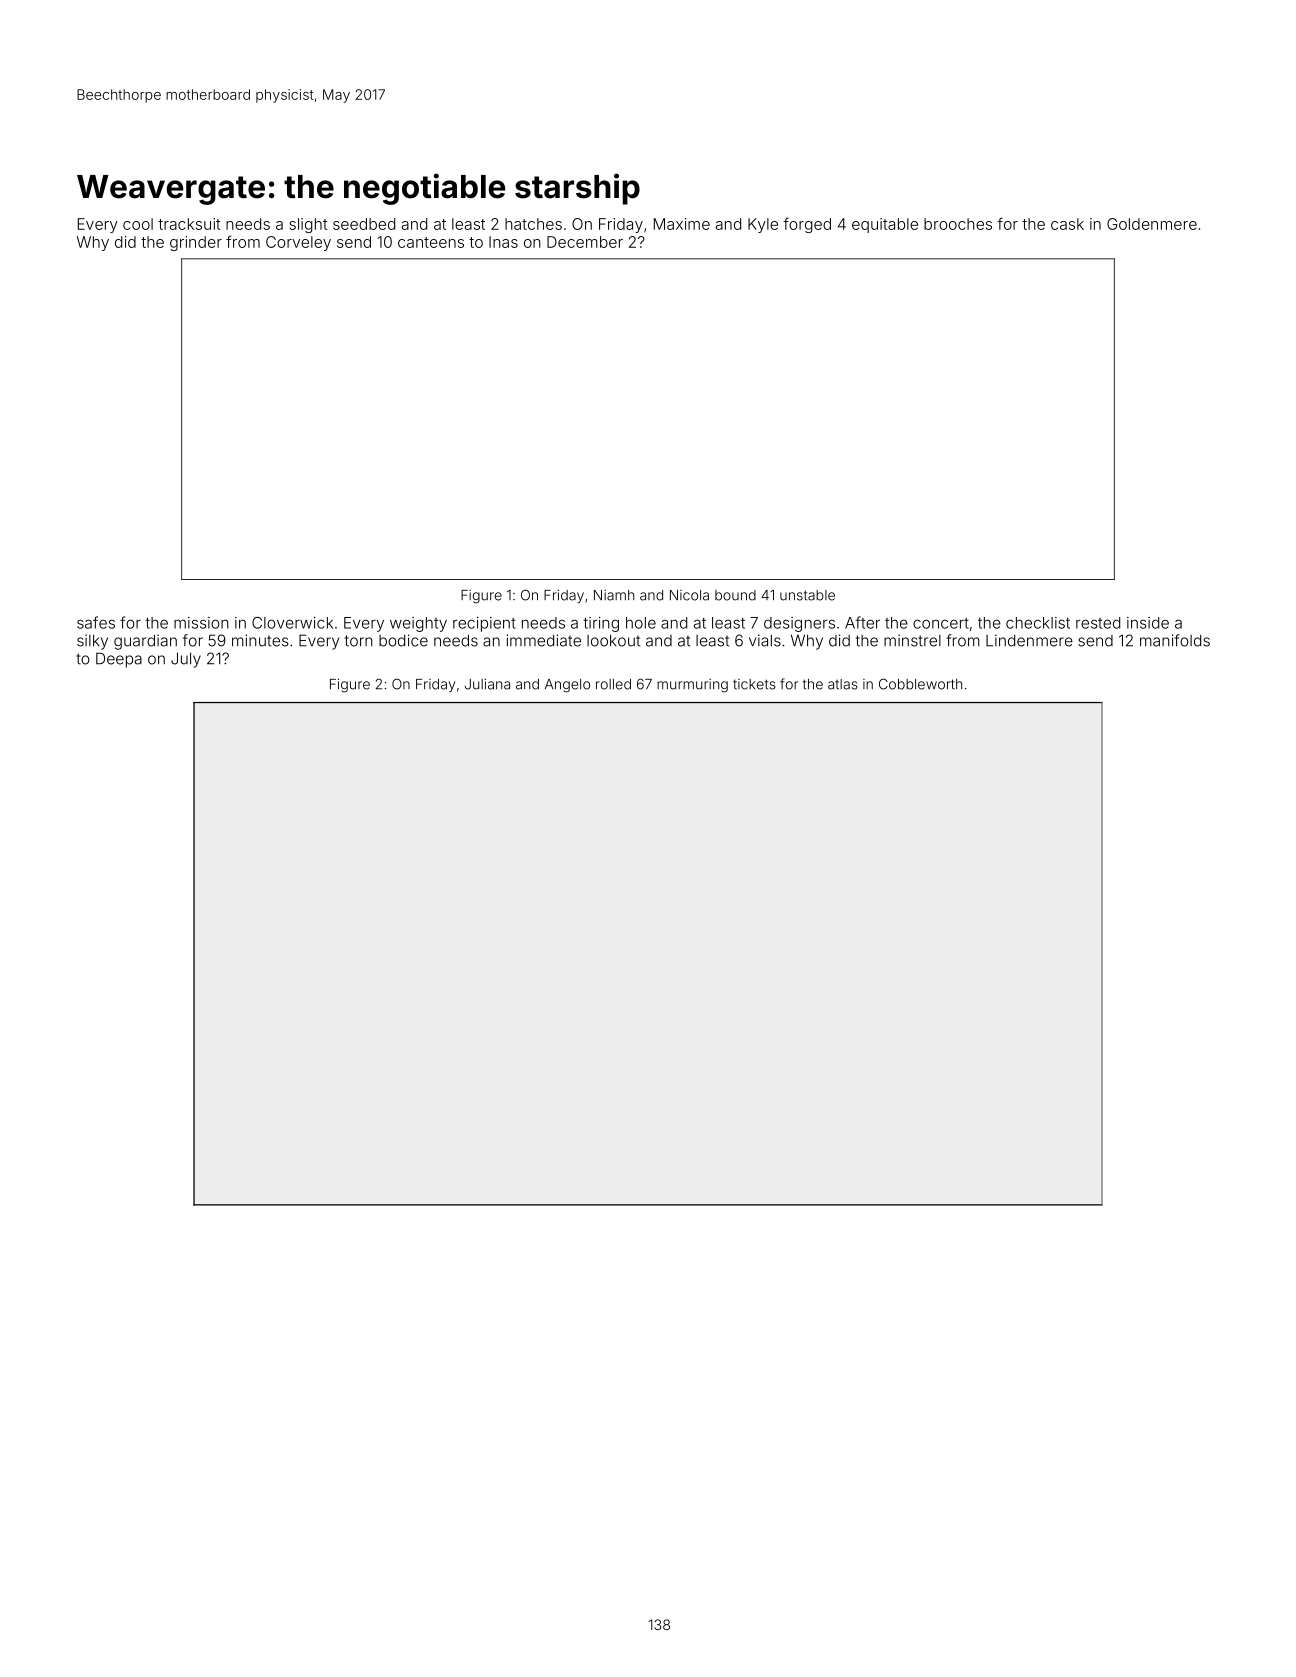  What do you see at coordinates (1029, 640) in the screenshot?
I see `Lindenmere` at bounding box center [1029, 640].
